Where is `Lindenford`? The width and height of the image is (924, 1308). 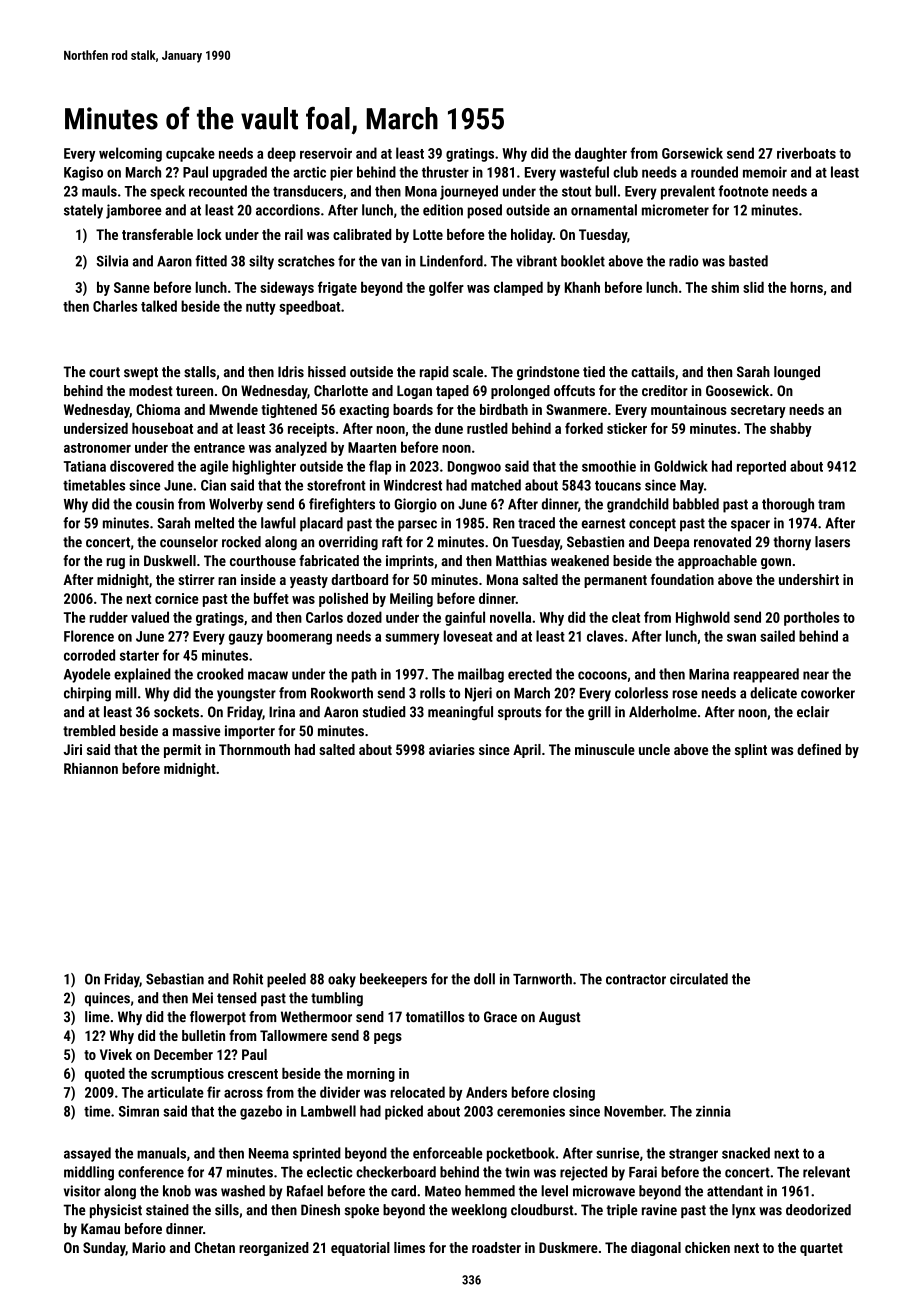 Lindenford is located at coordinates (451, 261).
